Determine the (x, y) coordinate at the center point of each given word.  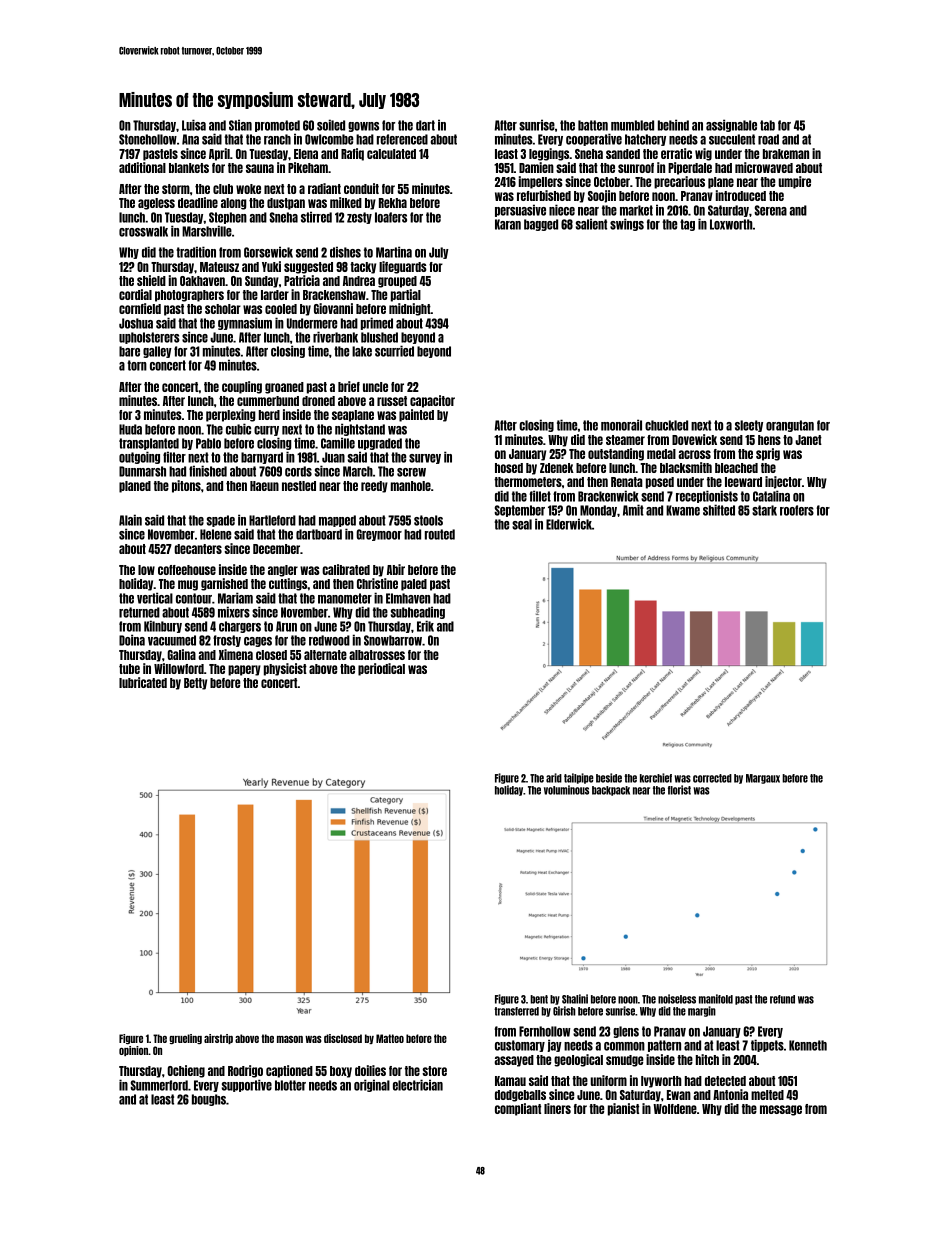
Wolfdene (675, 1109)
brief (349, 386)
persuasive (520, 210)
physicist (285, 669)
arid (554, 778)
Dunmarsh (142, 471)
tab (767, 125)
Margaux (763, 779)
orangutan (790, 426)
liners (557, 1108)
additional (142, 167)
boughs (209, 1100)
